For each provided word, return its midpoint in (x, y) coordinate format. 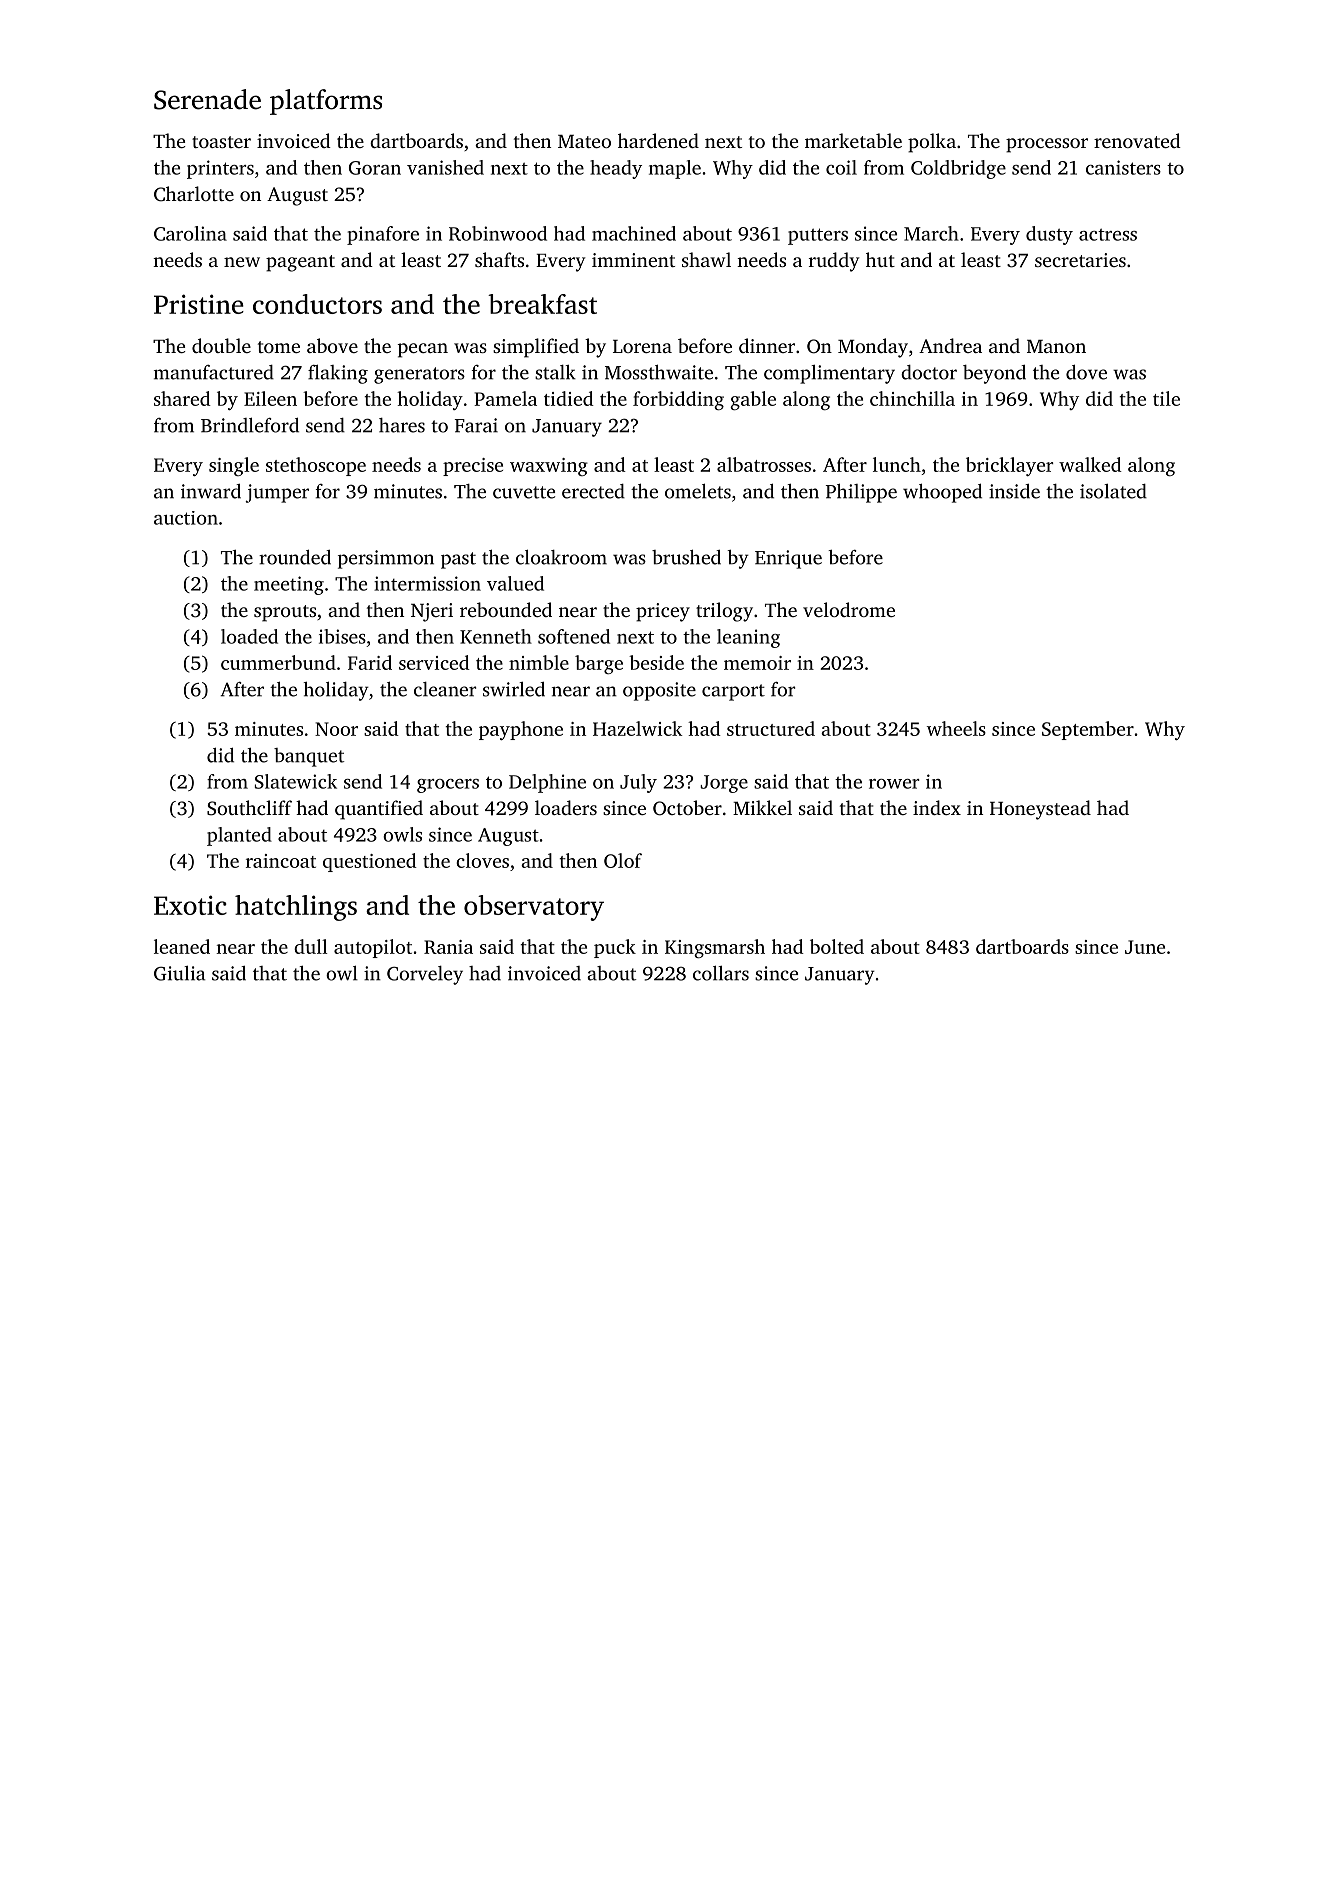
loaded (249, 636)
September (1088, 730)
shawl (706, 259)
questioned (370, 862)
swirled (514, 689)
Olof (623, 860)
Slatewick (296, 781)
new (242, 262)
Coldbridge (958, 169)
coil (841, 167)
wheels (956, 728)
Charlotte (194, 194)
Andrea (950, 345)
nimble (539, 662)
